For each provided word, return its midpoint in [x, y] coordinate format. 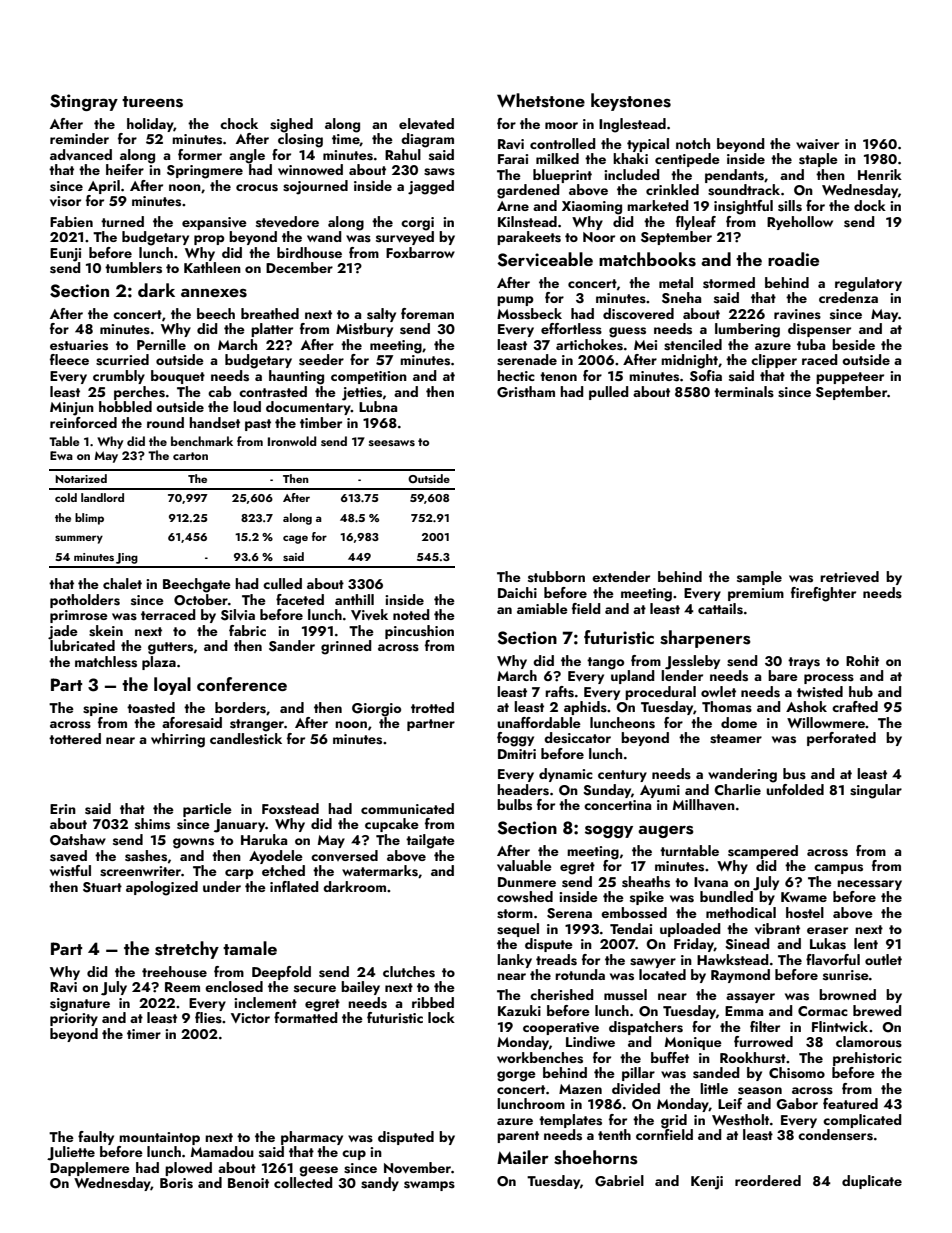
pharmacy [312, 1138]
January [239, 826]
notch [693, 143]
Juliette [71, 1153]
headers [523, 790]
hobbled [125, 406]
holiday [150, 125]
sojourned [315, 187]
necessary [869, 885]
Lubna [378, 406]
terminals [744, 392]
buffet [670, 1057]
